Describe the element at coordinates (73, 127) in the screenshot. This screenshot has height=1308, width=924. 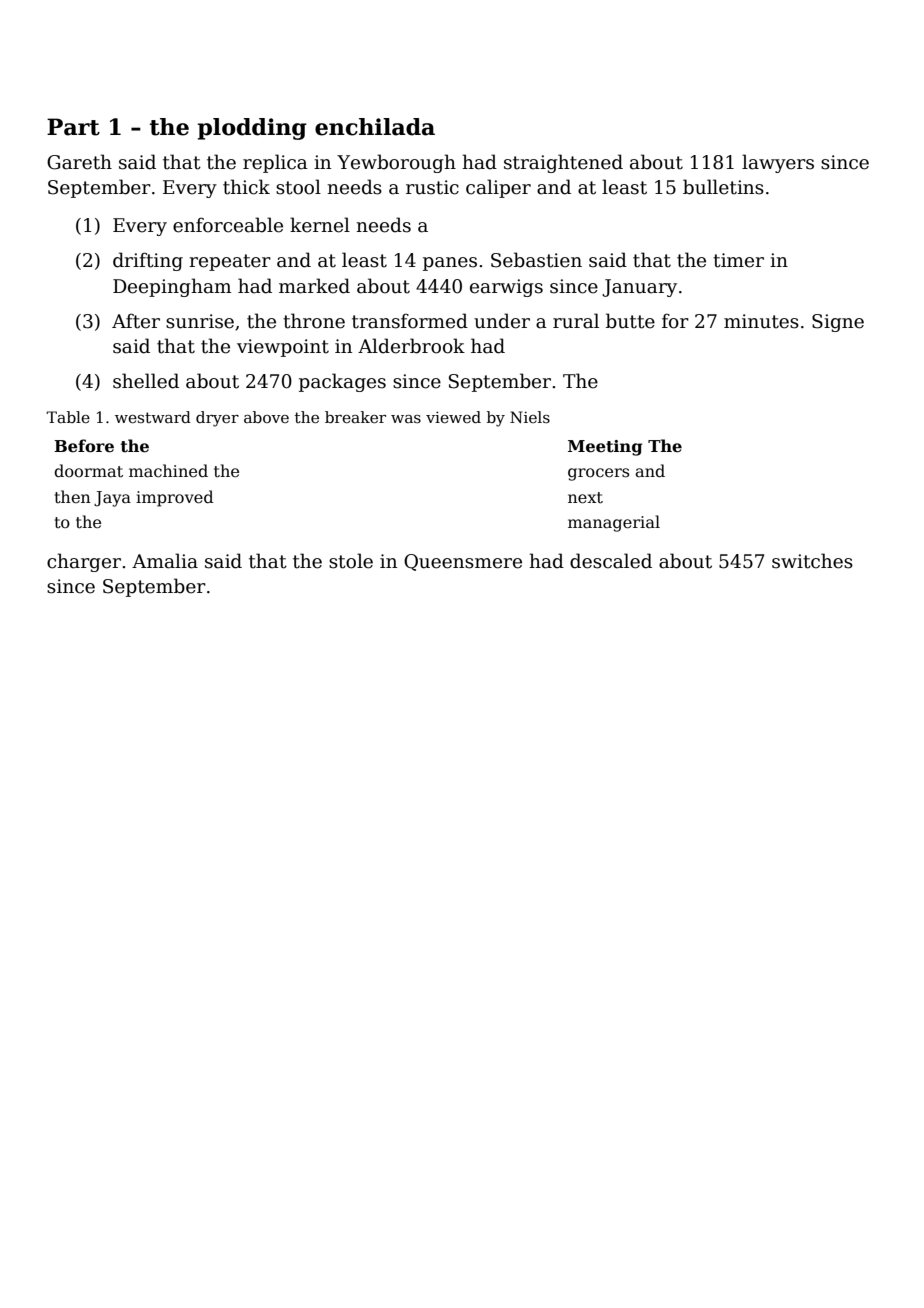
I see `Part` at that location.
